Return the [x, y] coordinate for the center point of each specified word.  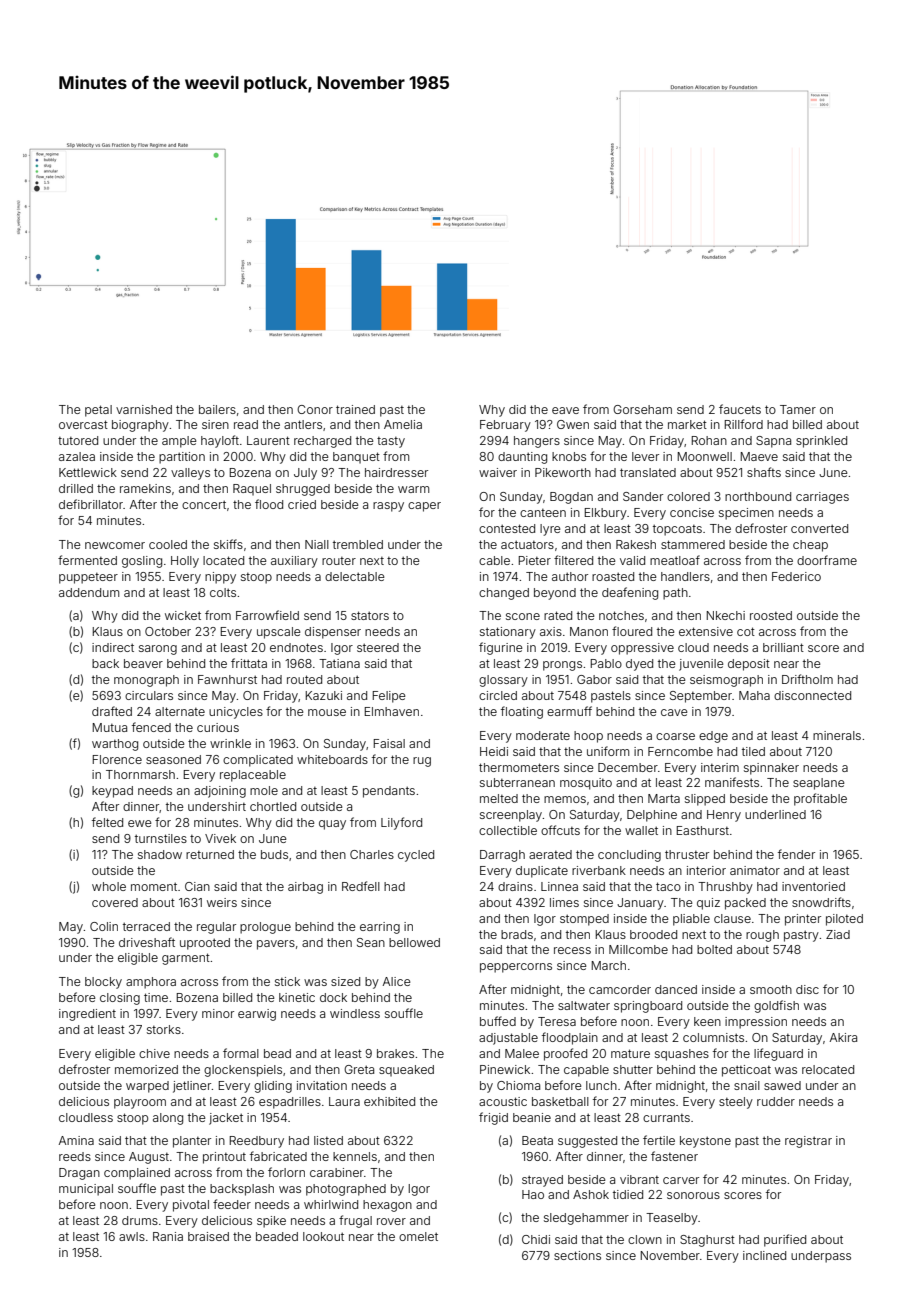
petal [98, 411]
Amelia [403, 424]
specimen [746, 514]
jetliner [192, 1087]
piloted [844, 920]
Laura [344, 1101]
